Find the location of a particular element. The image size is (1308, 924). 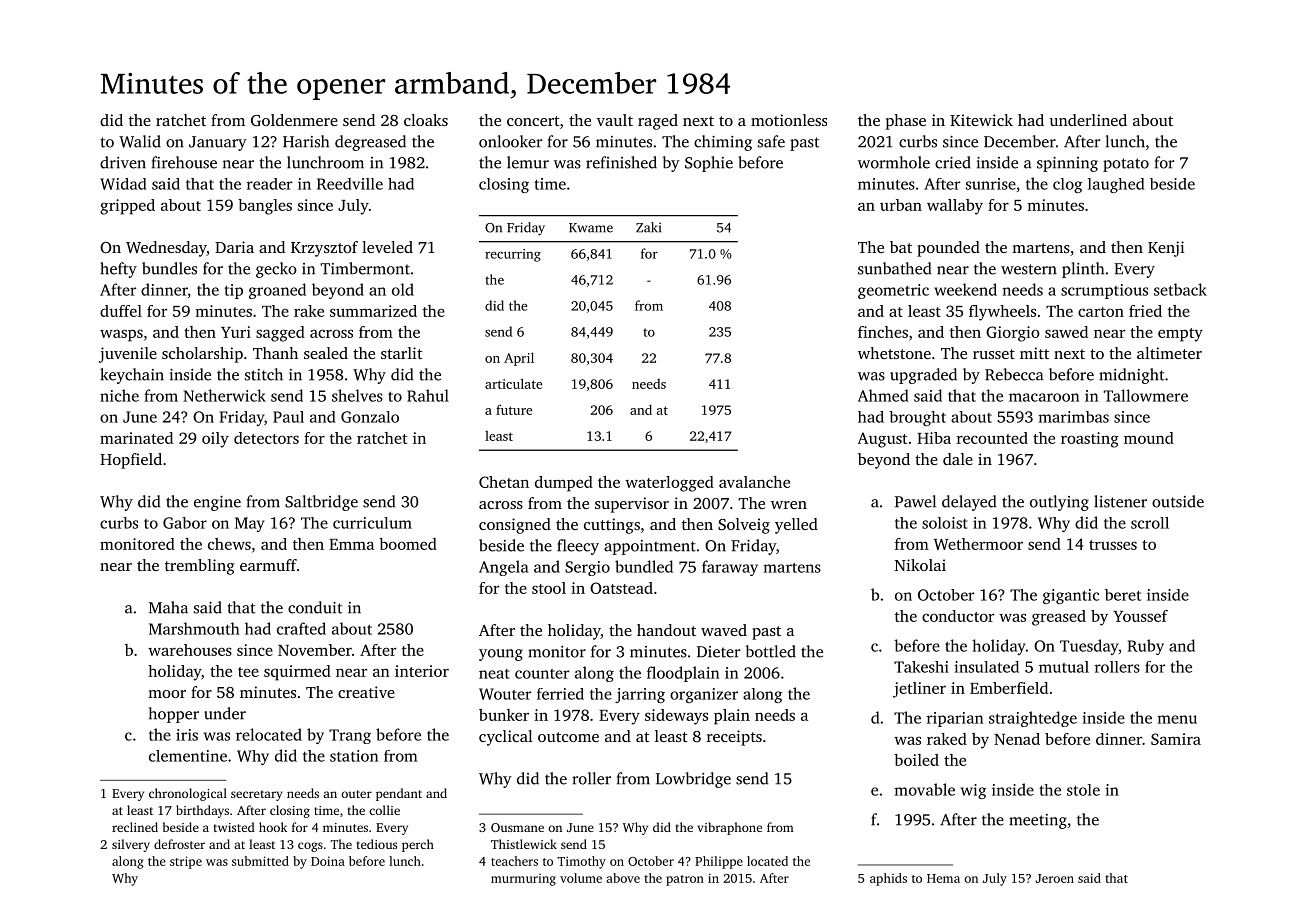

Hopfield is located at coordinates (131, 461).
